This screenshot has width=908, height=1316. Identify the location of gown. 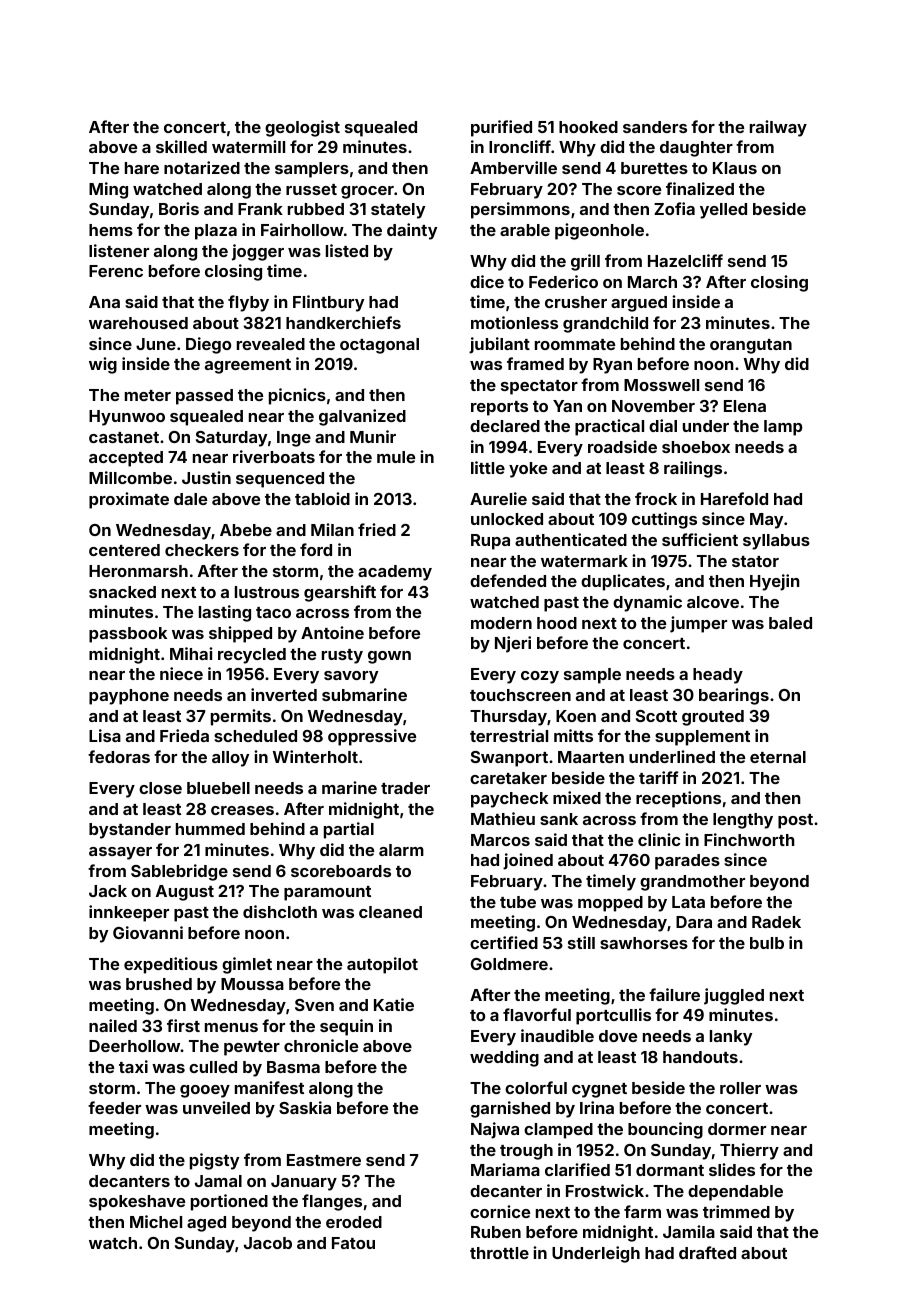
(389, 657).
